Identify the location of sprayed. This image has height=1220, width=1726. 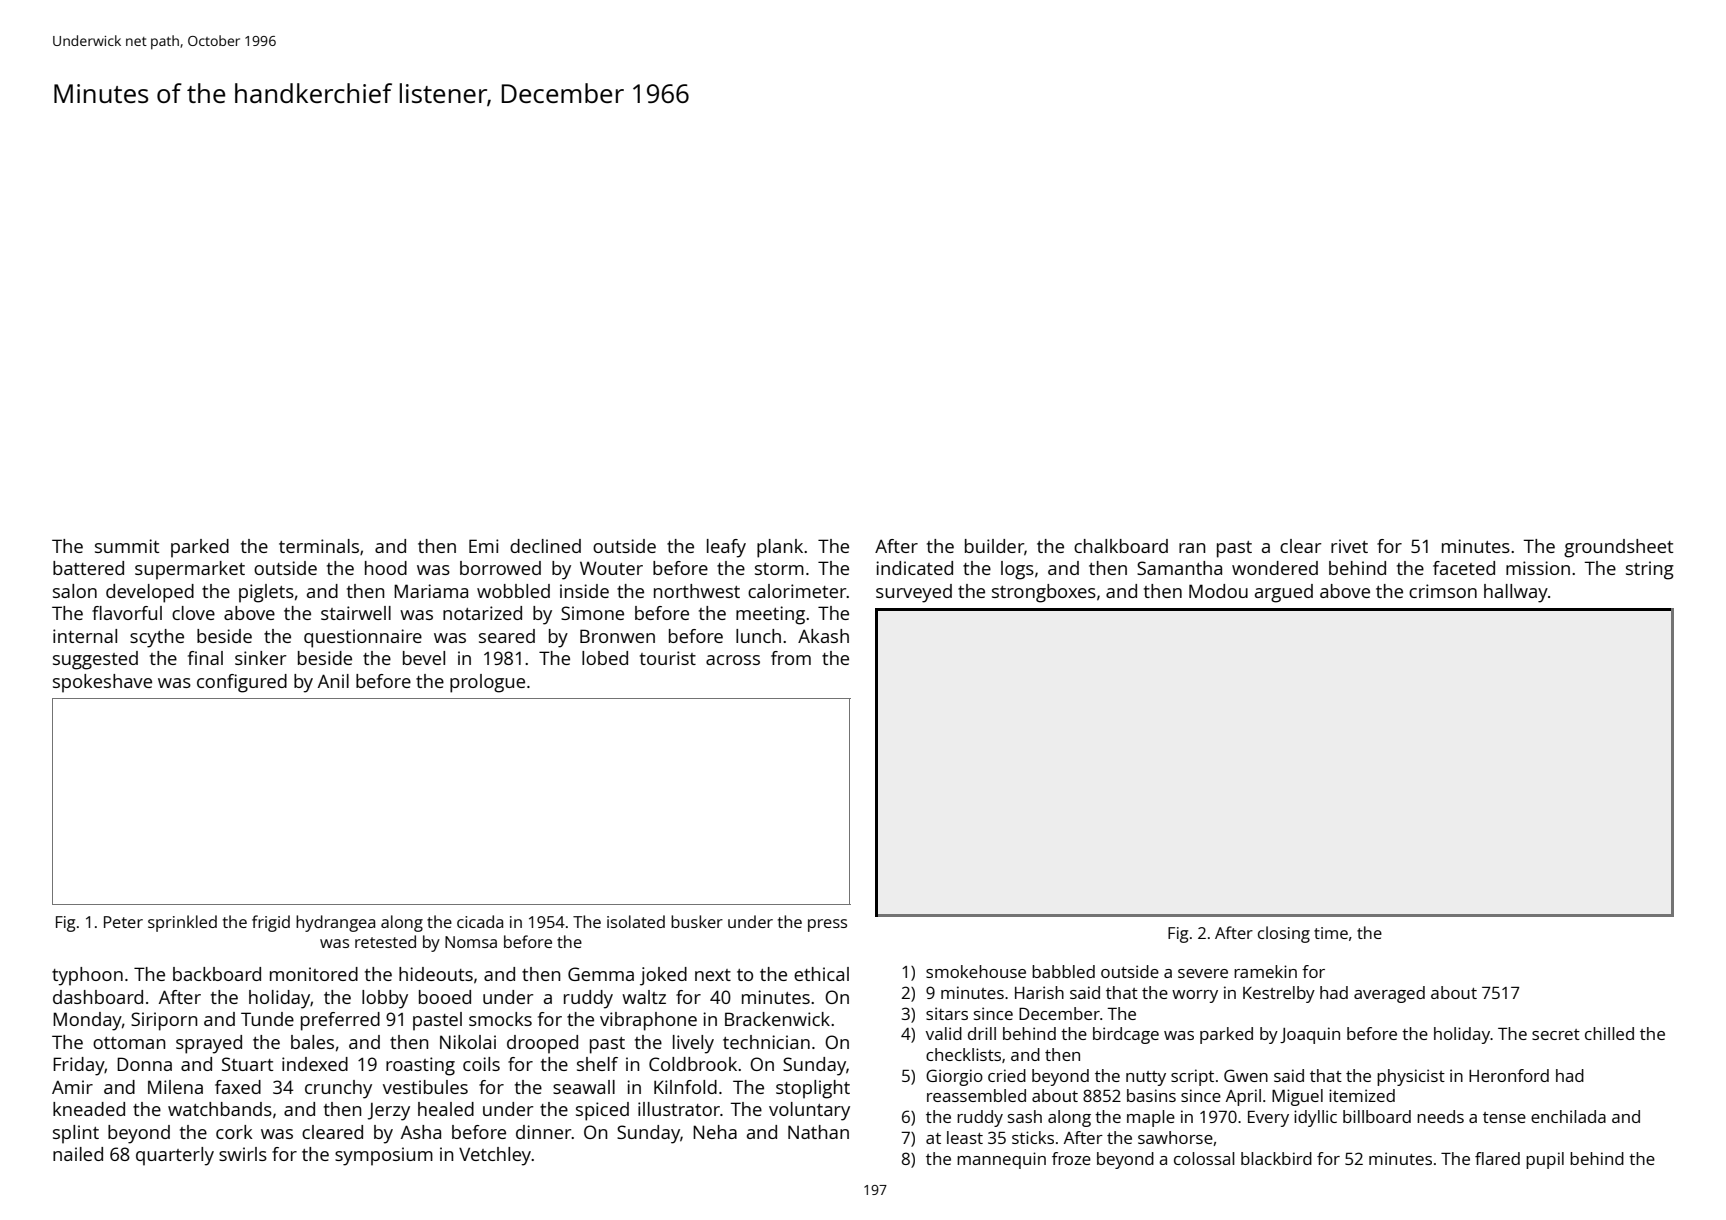
(209, 1044).
